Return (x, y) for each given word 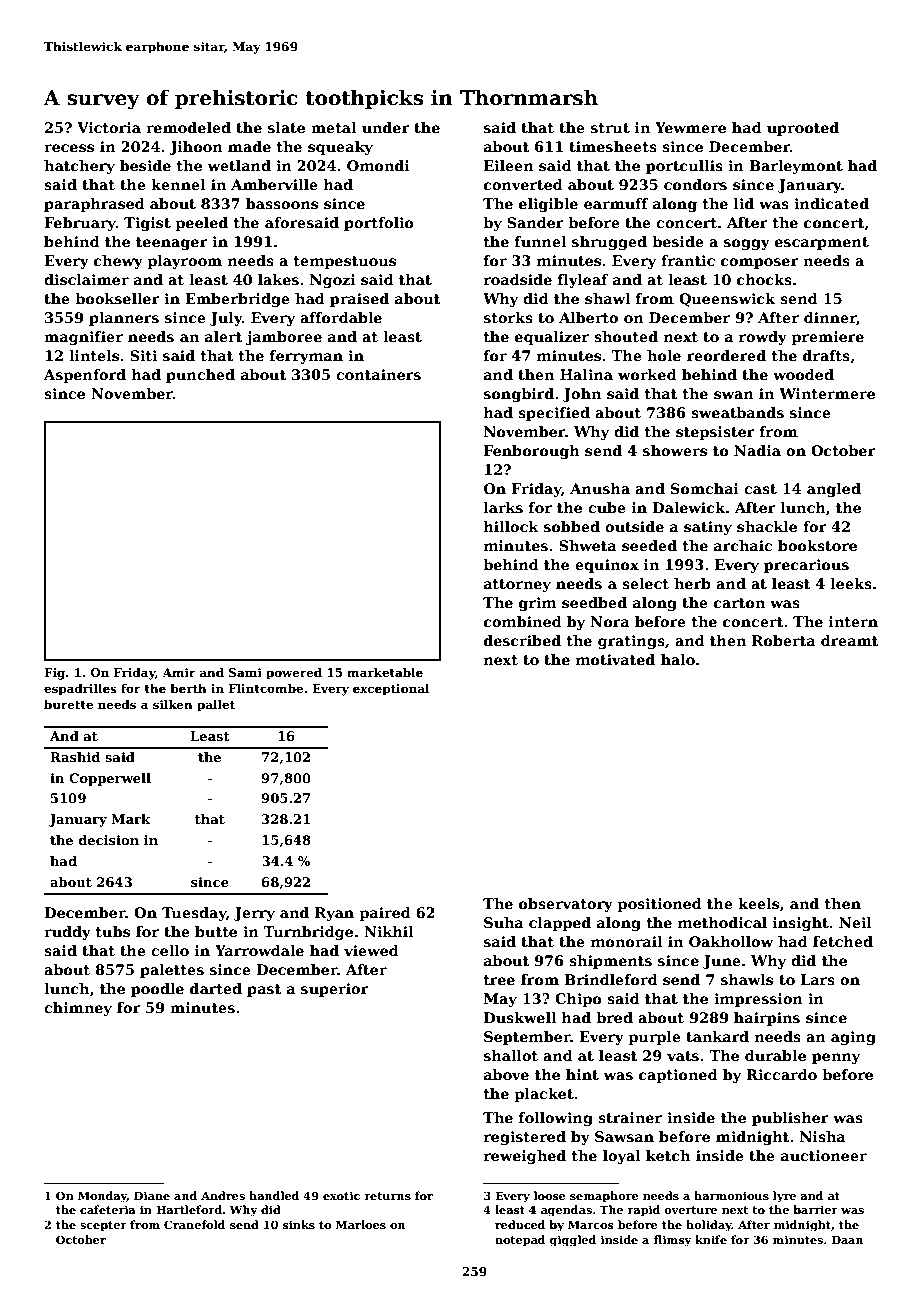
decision (109, 840)
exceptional (391, 690)
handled (274, 1195)
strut (610, 128)
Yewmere (690, 127)
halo (678, 659)
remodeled (188, 127)
